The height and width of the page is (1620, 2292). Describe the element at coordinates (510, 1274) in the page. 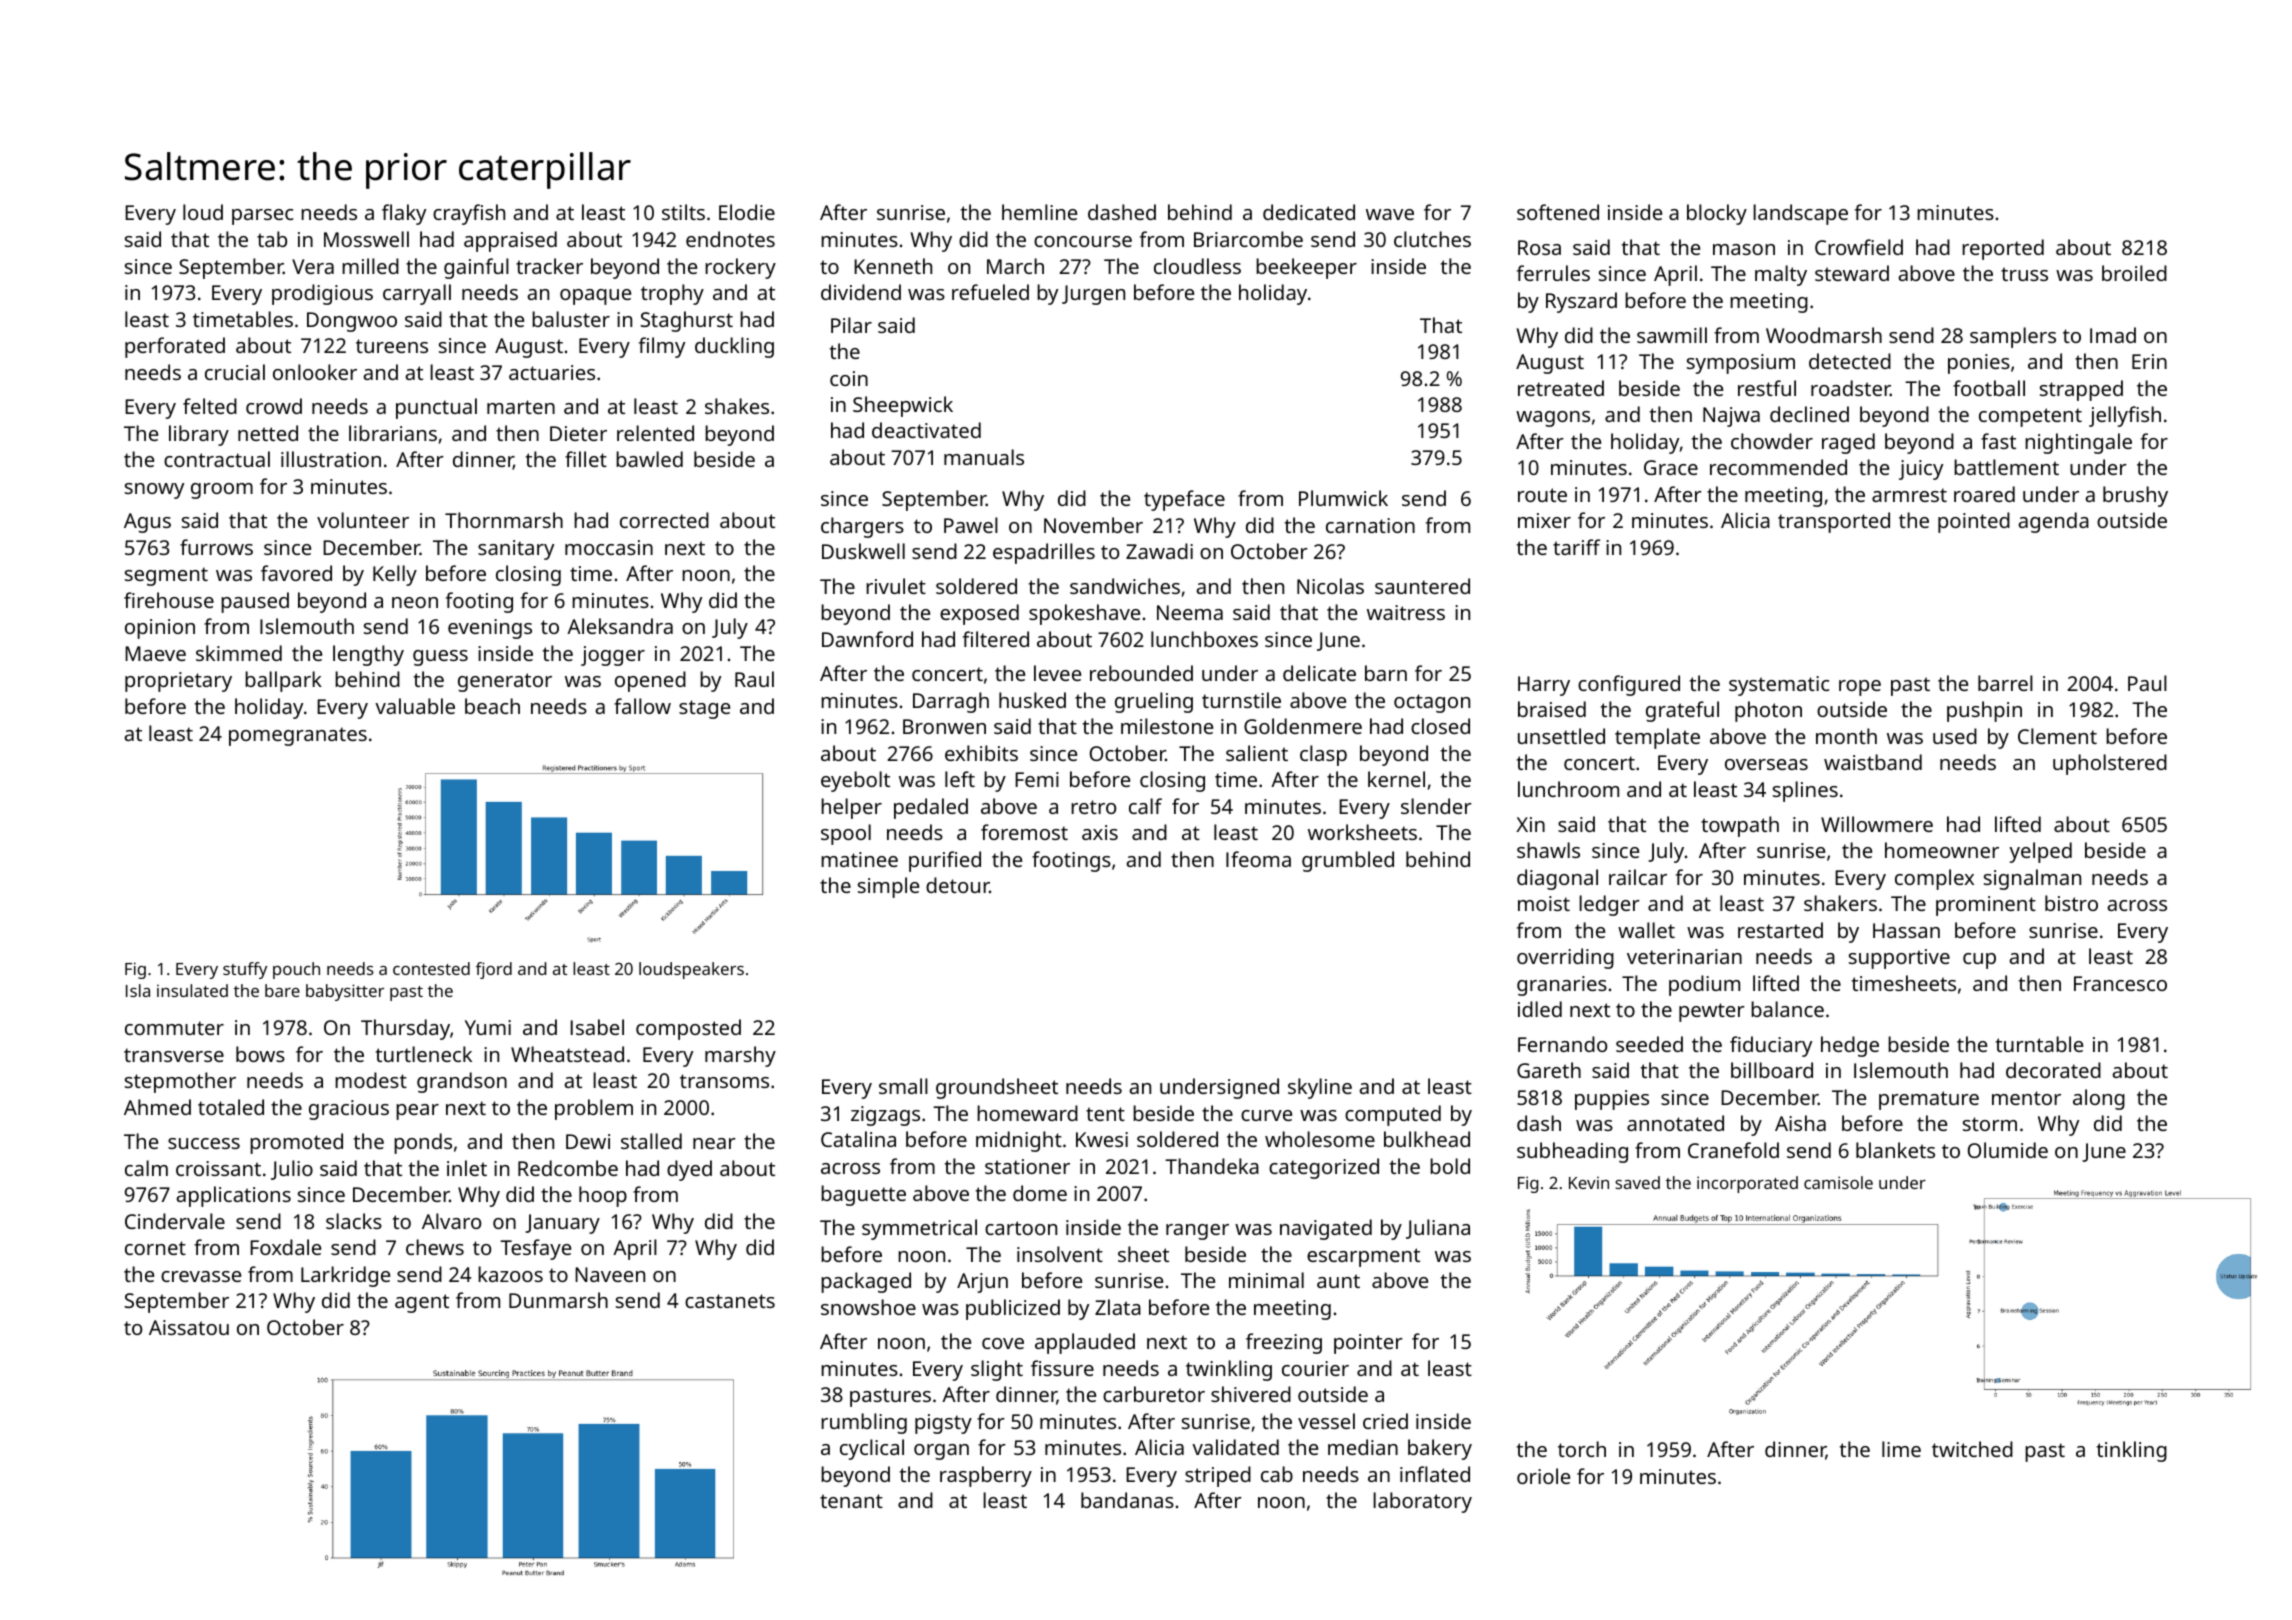

I see `kazoos` at that location.
